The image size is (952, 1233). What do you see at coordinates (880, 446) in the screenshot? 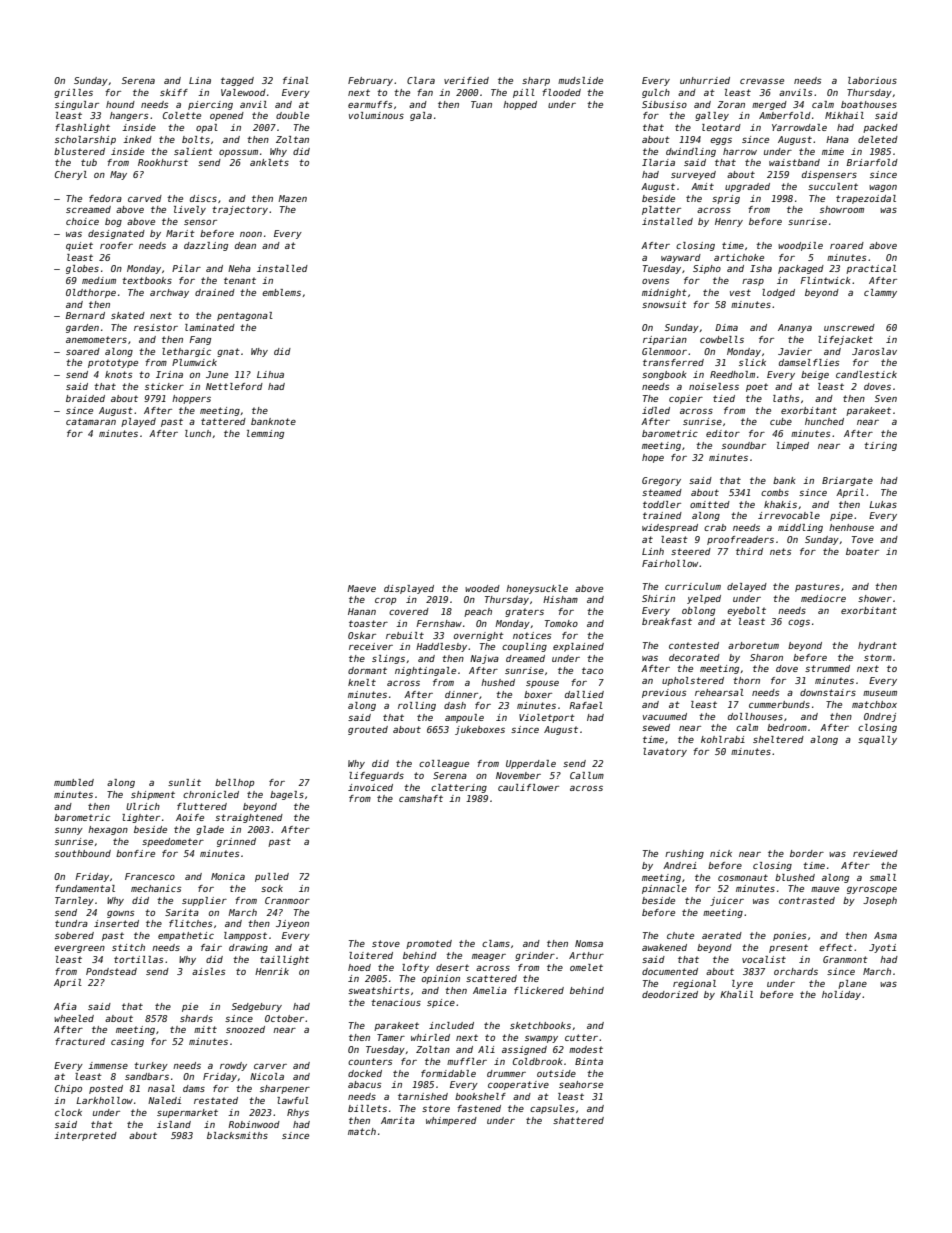
I see `tiring` at bounding box center [880, 446].
